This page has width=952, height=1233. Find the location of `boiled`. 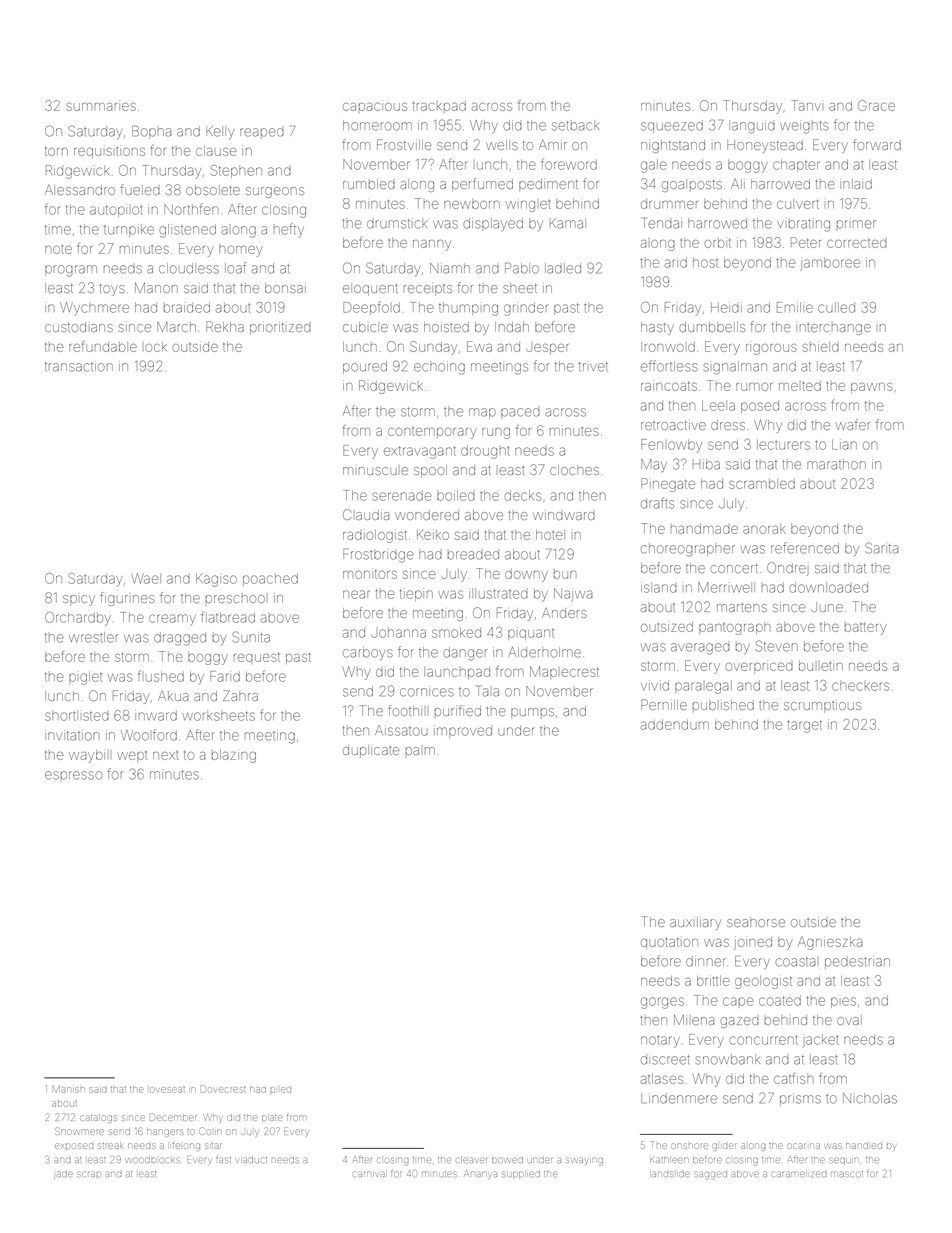

boiled is located at coordinates (456, 495).
